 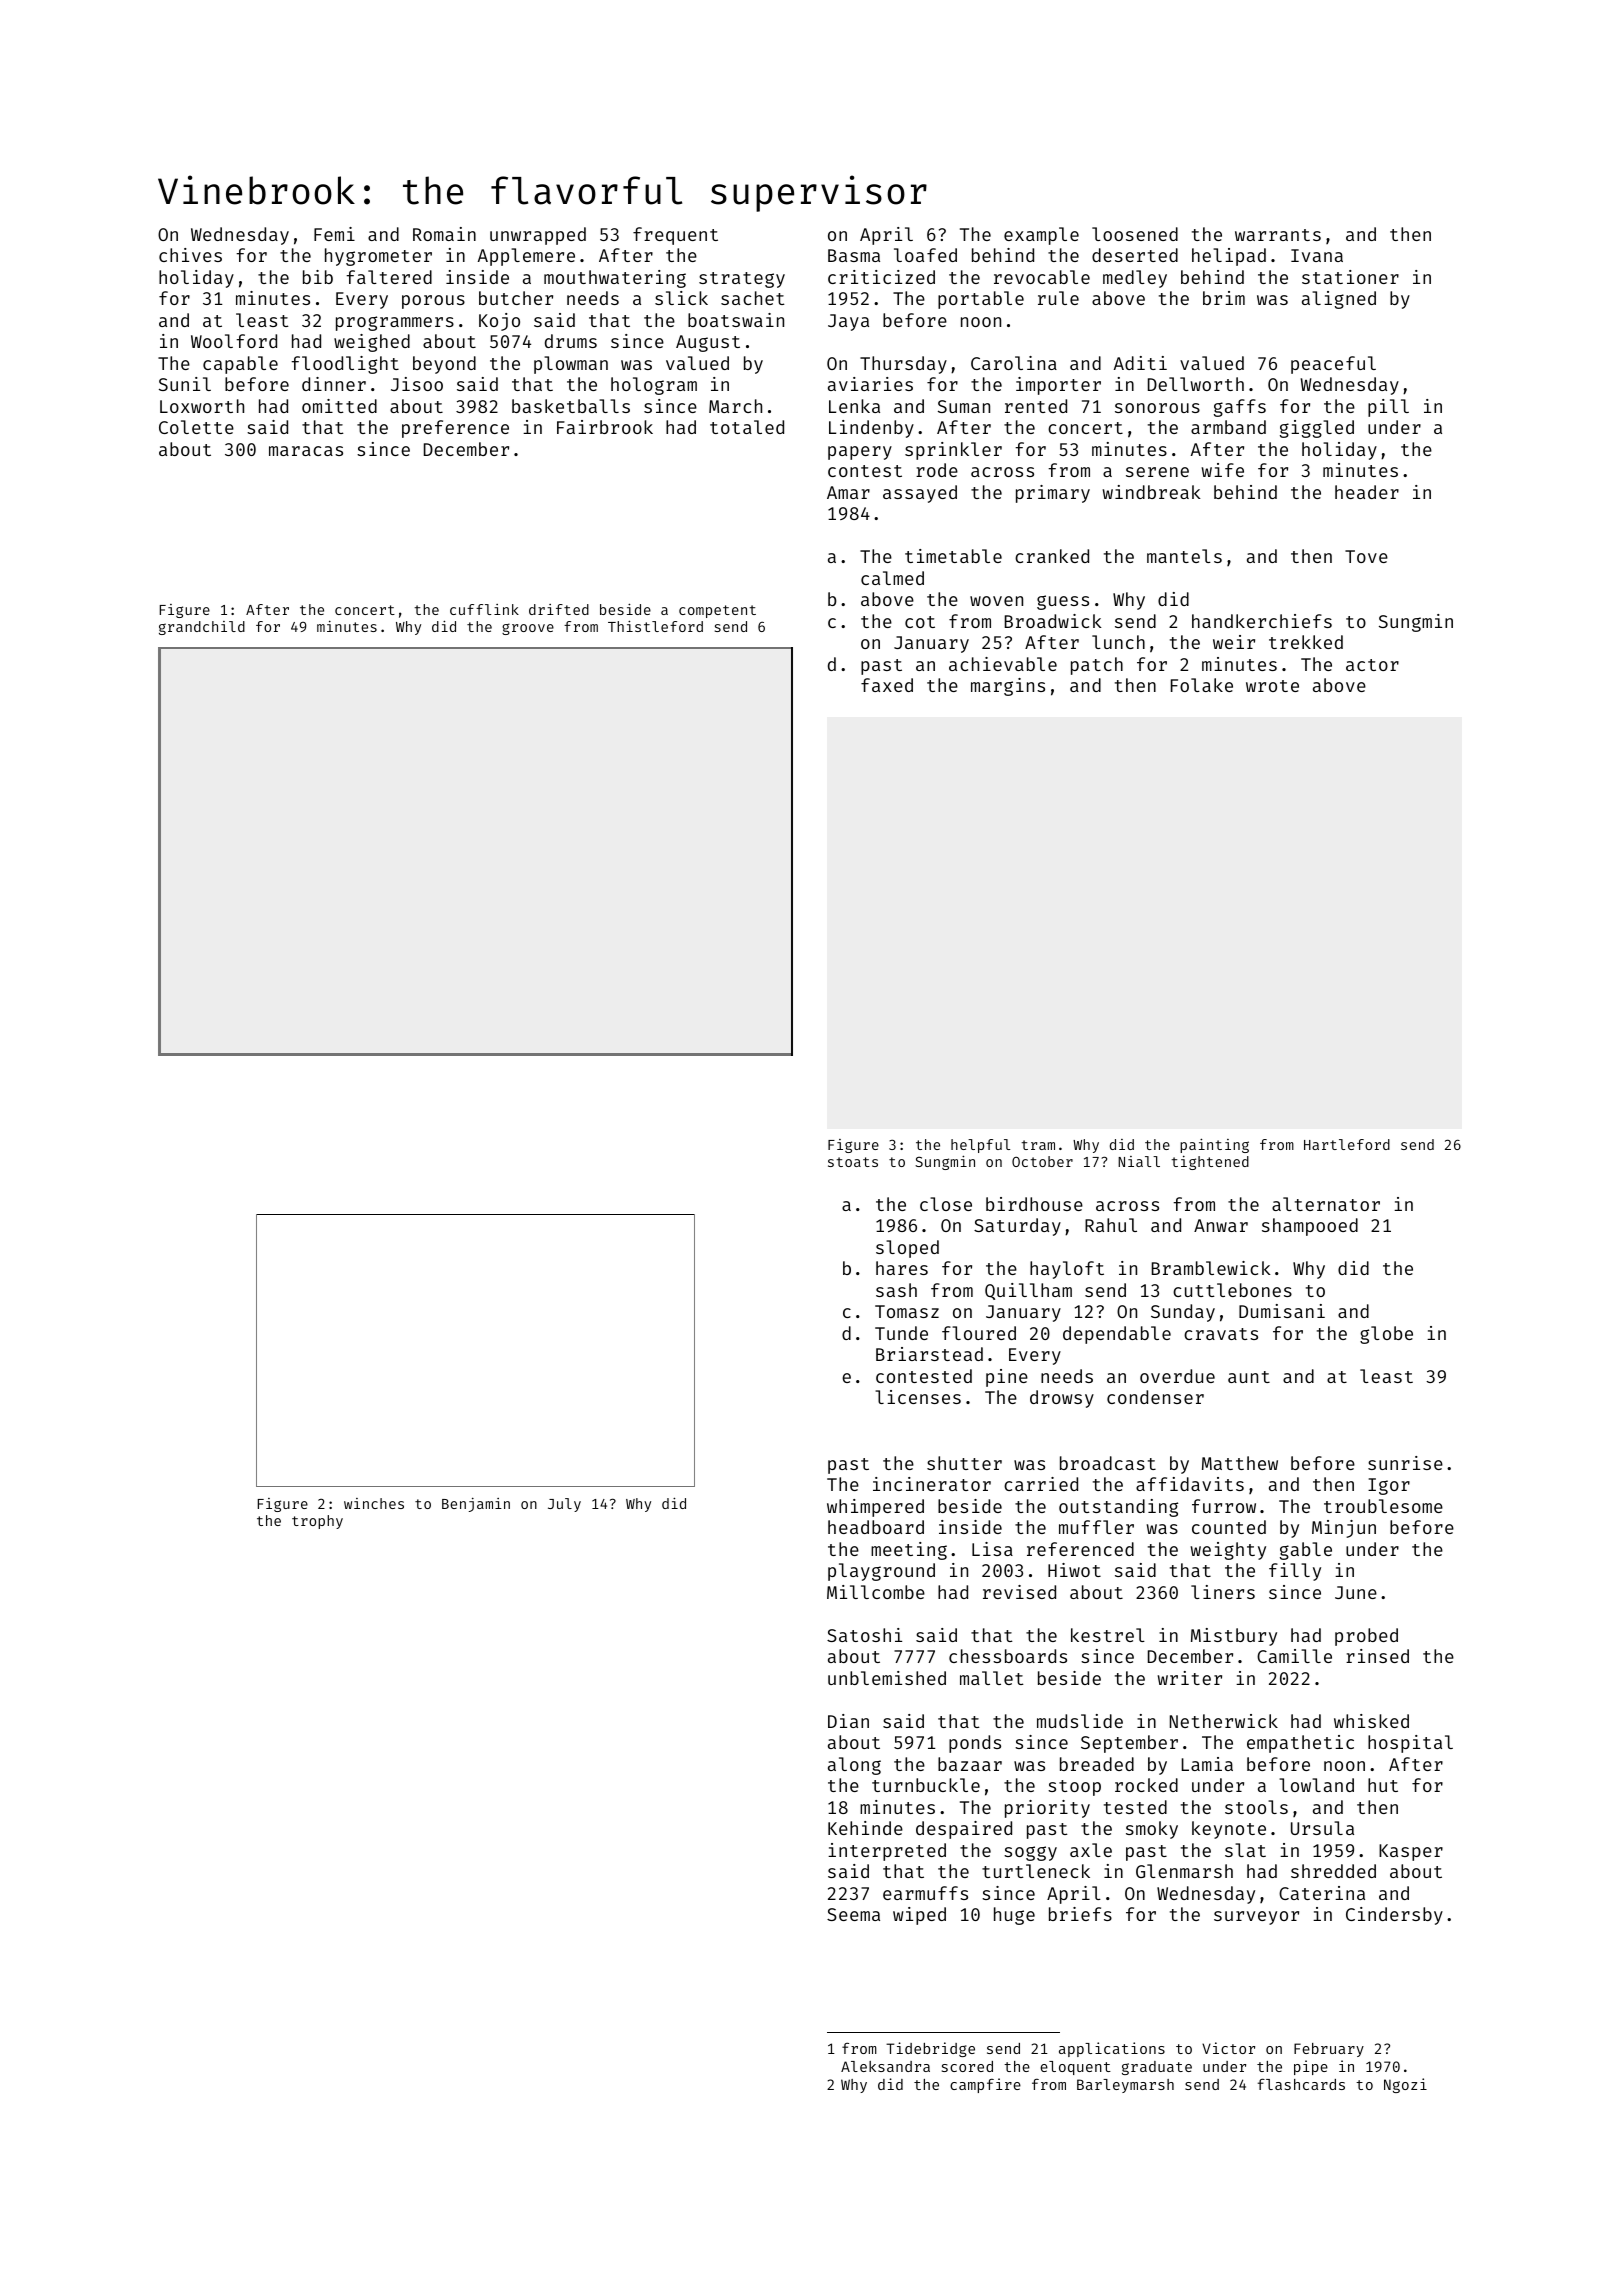 What do you see at coordinates (234, 341) in the page?
I see `Woolford` at bounding box center [234, 341].
